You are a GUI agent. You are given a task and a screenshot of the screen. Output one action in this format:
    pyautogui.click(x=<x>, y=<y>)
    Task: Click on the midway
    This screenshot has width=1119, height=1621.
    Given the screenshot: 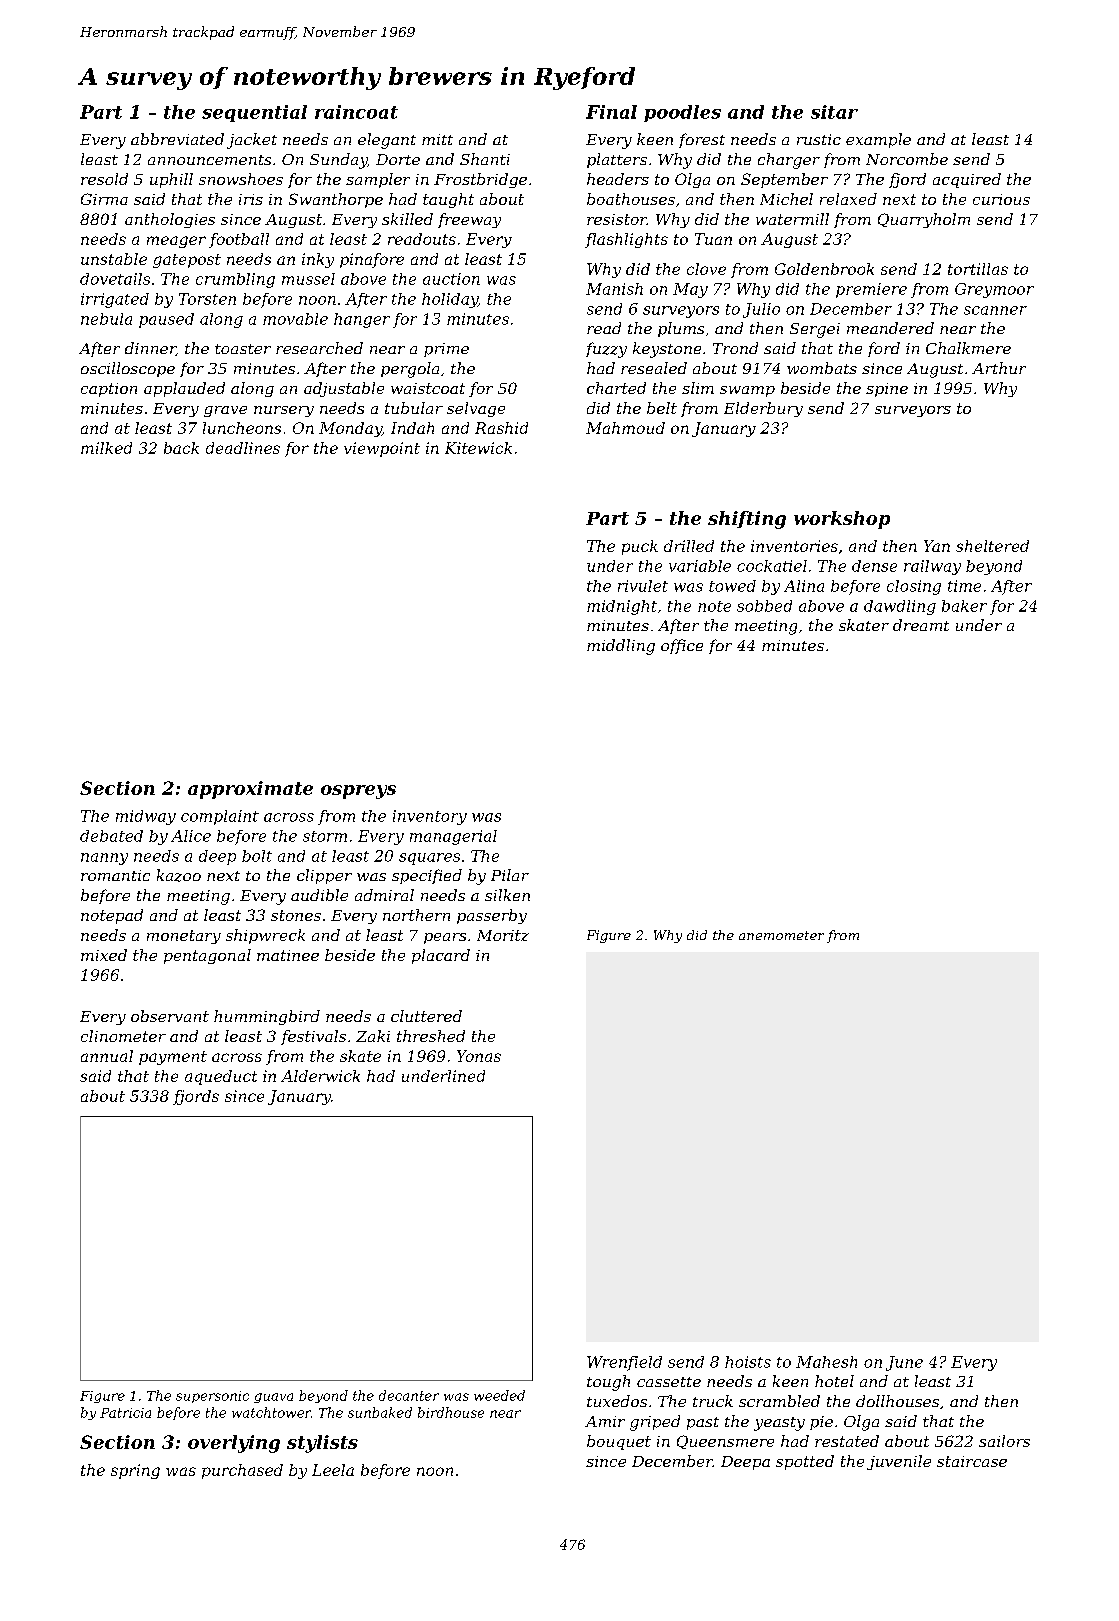 What is the action you would take?
    pyautogui.click(x=146, y=817)
